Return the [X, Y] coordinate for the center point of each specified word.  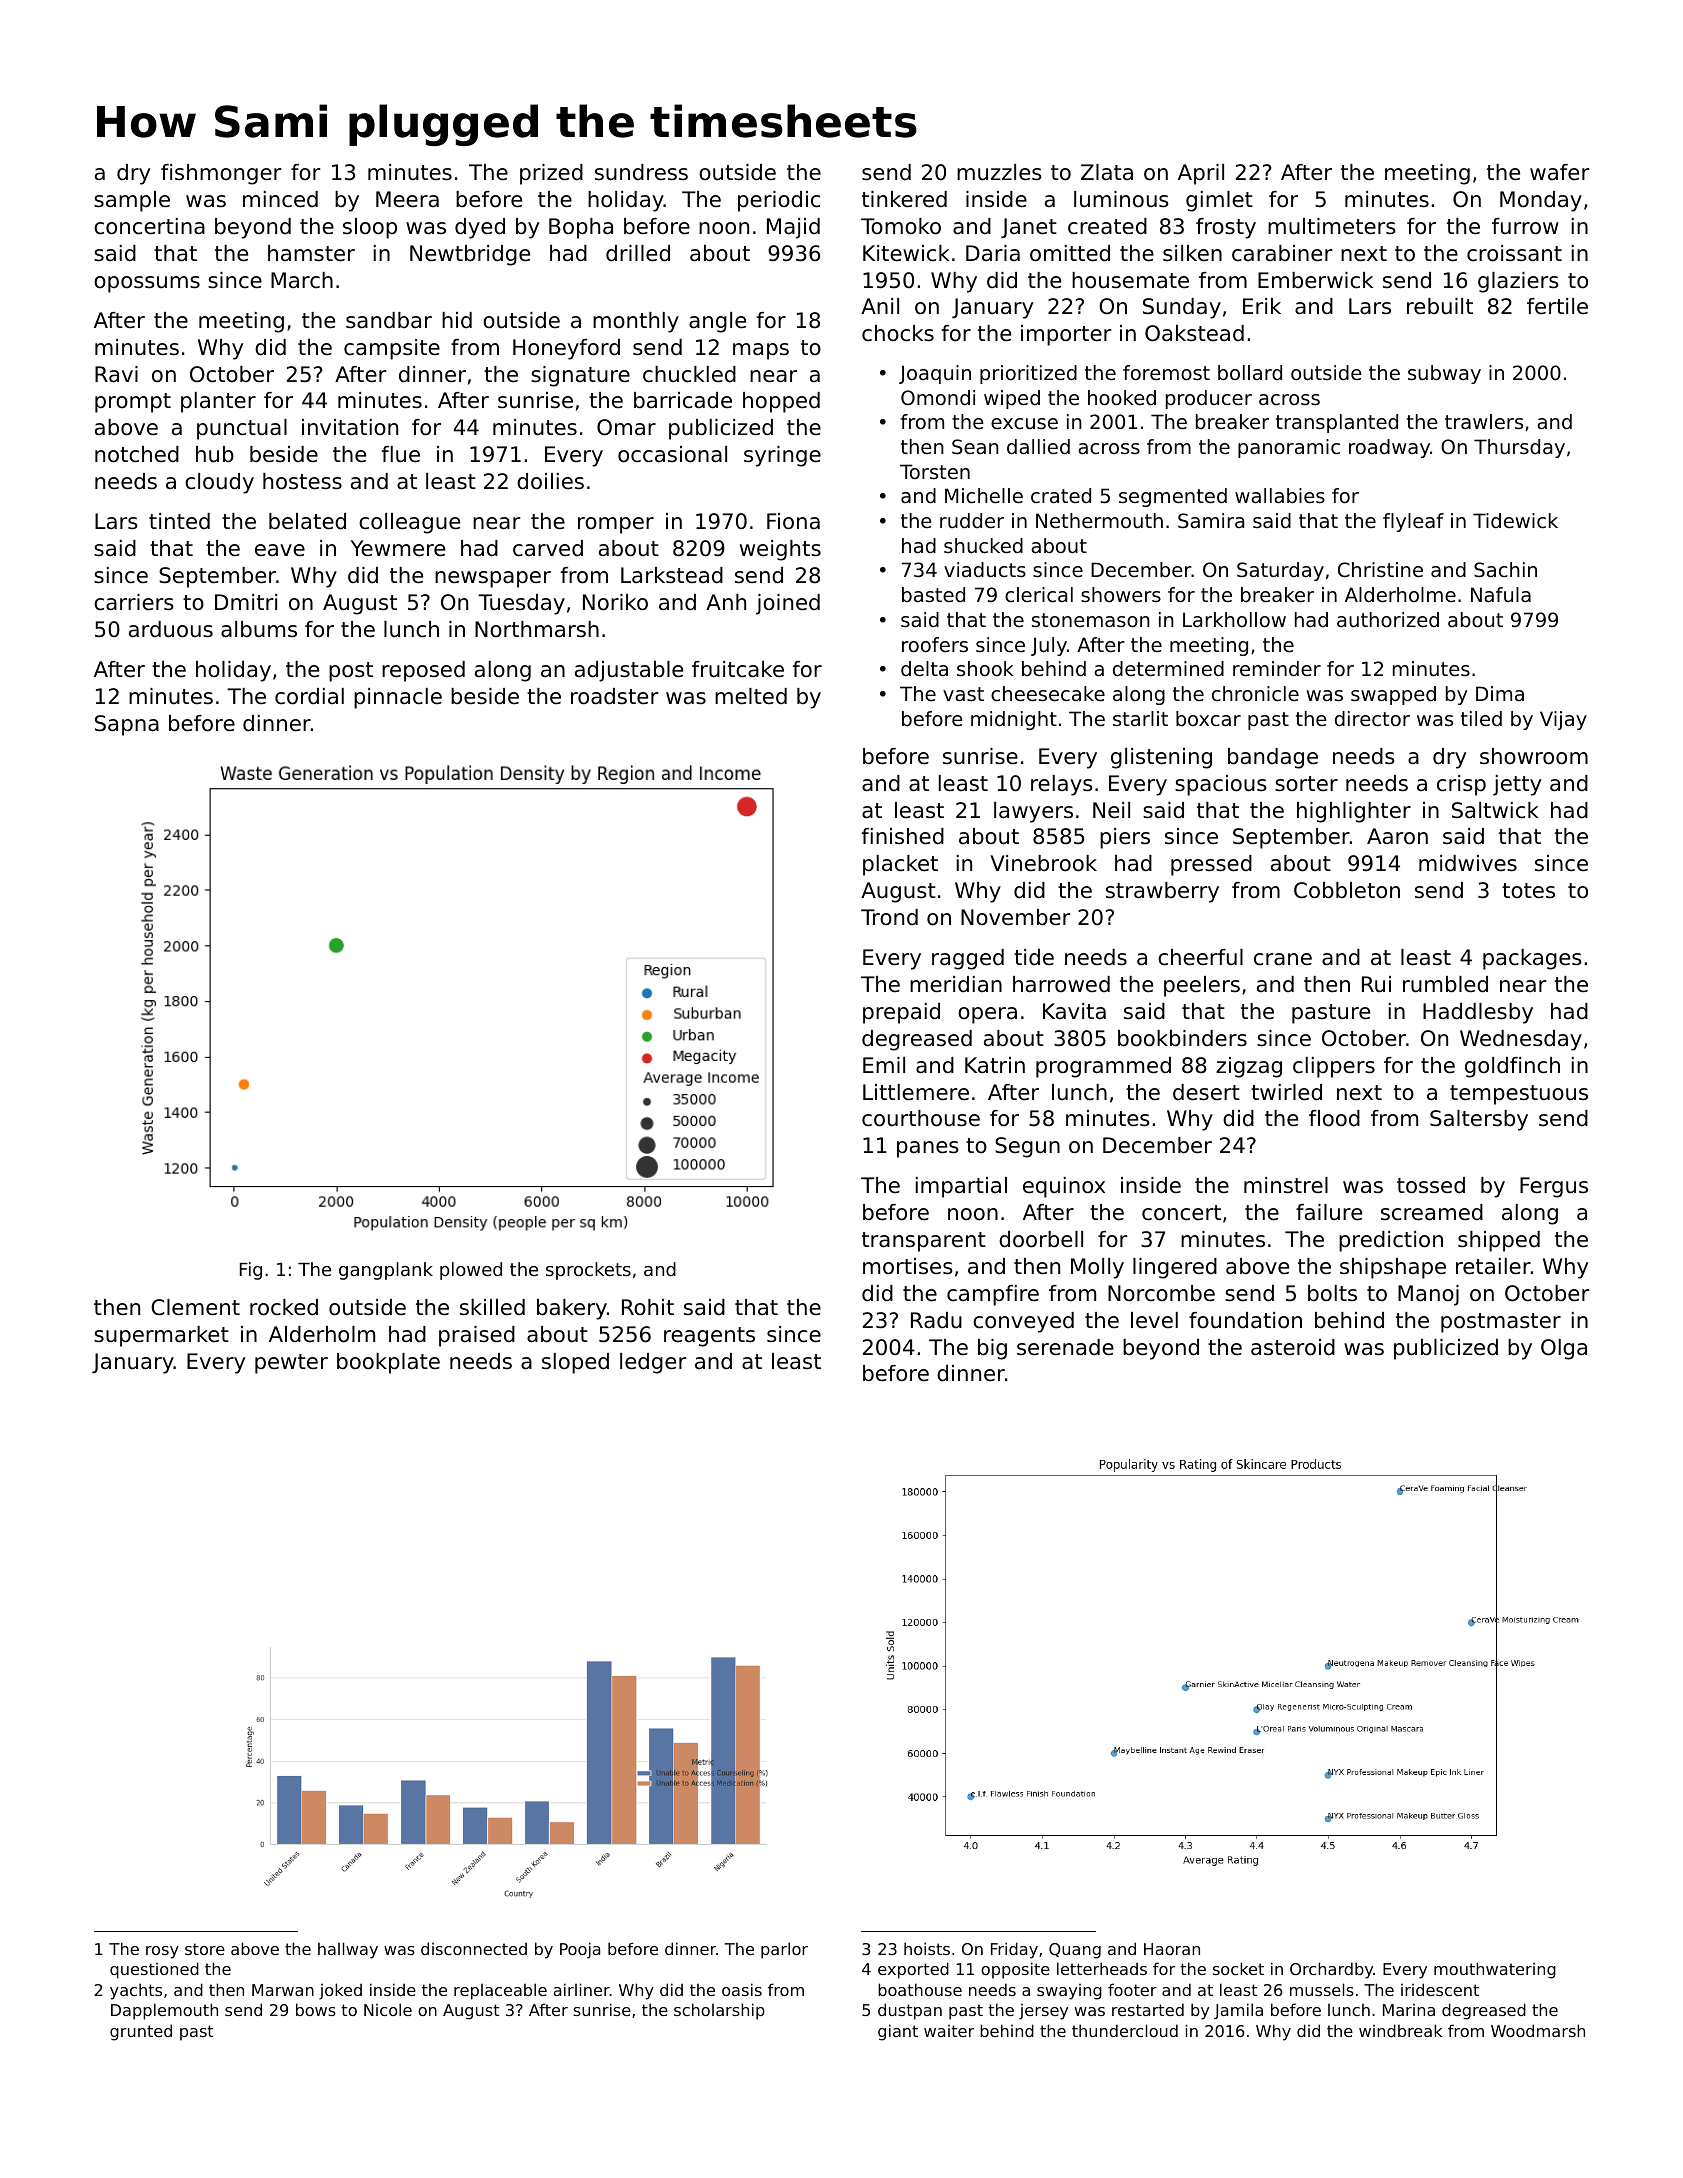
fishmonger [221, 174]
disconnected [474, 1948]
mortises [908, 1266]
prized [551, 174]
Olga [1564, 1349]
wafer [1560, 172]
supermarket [161, 1336]
